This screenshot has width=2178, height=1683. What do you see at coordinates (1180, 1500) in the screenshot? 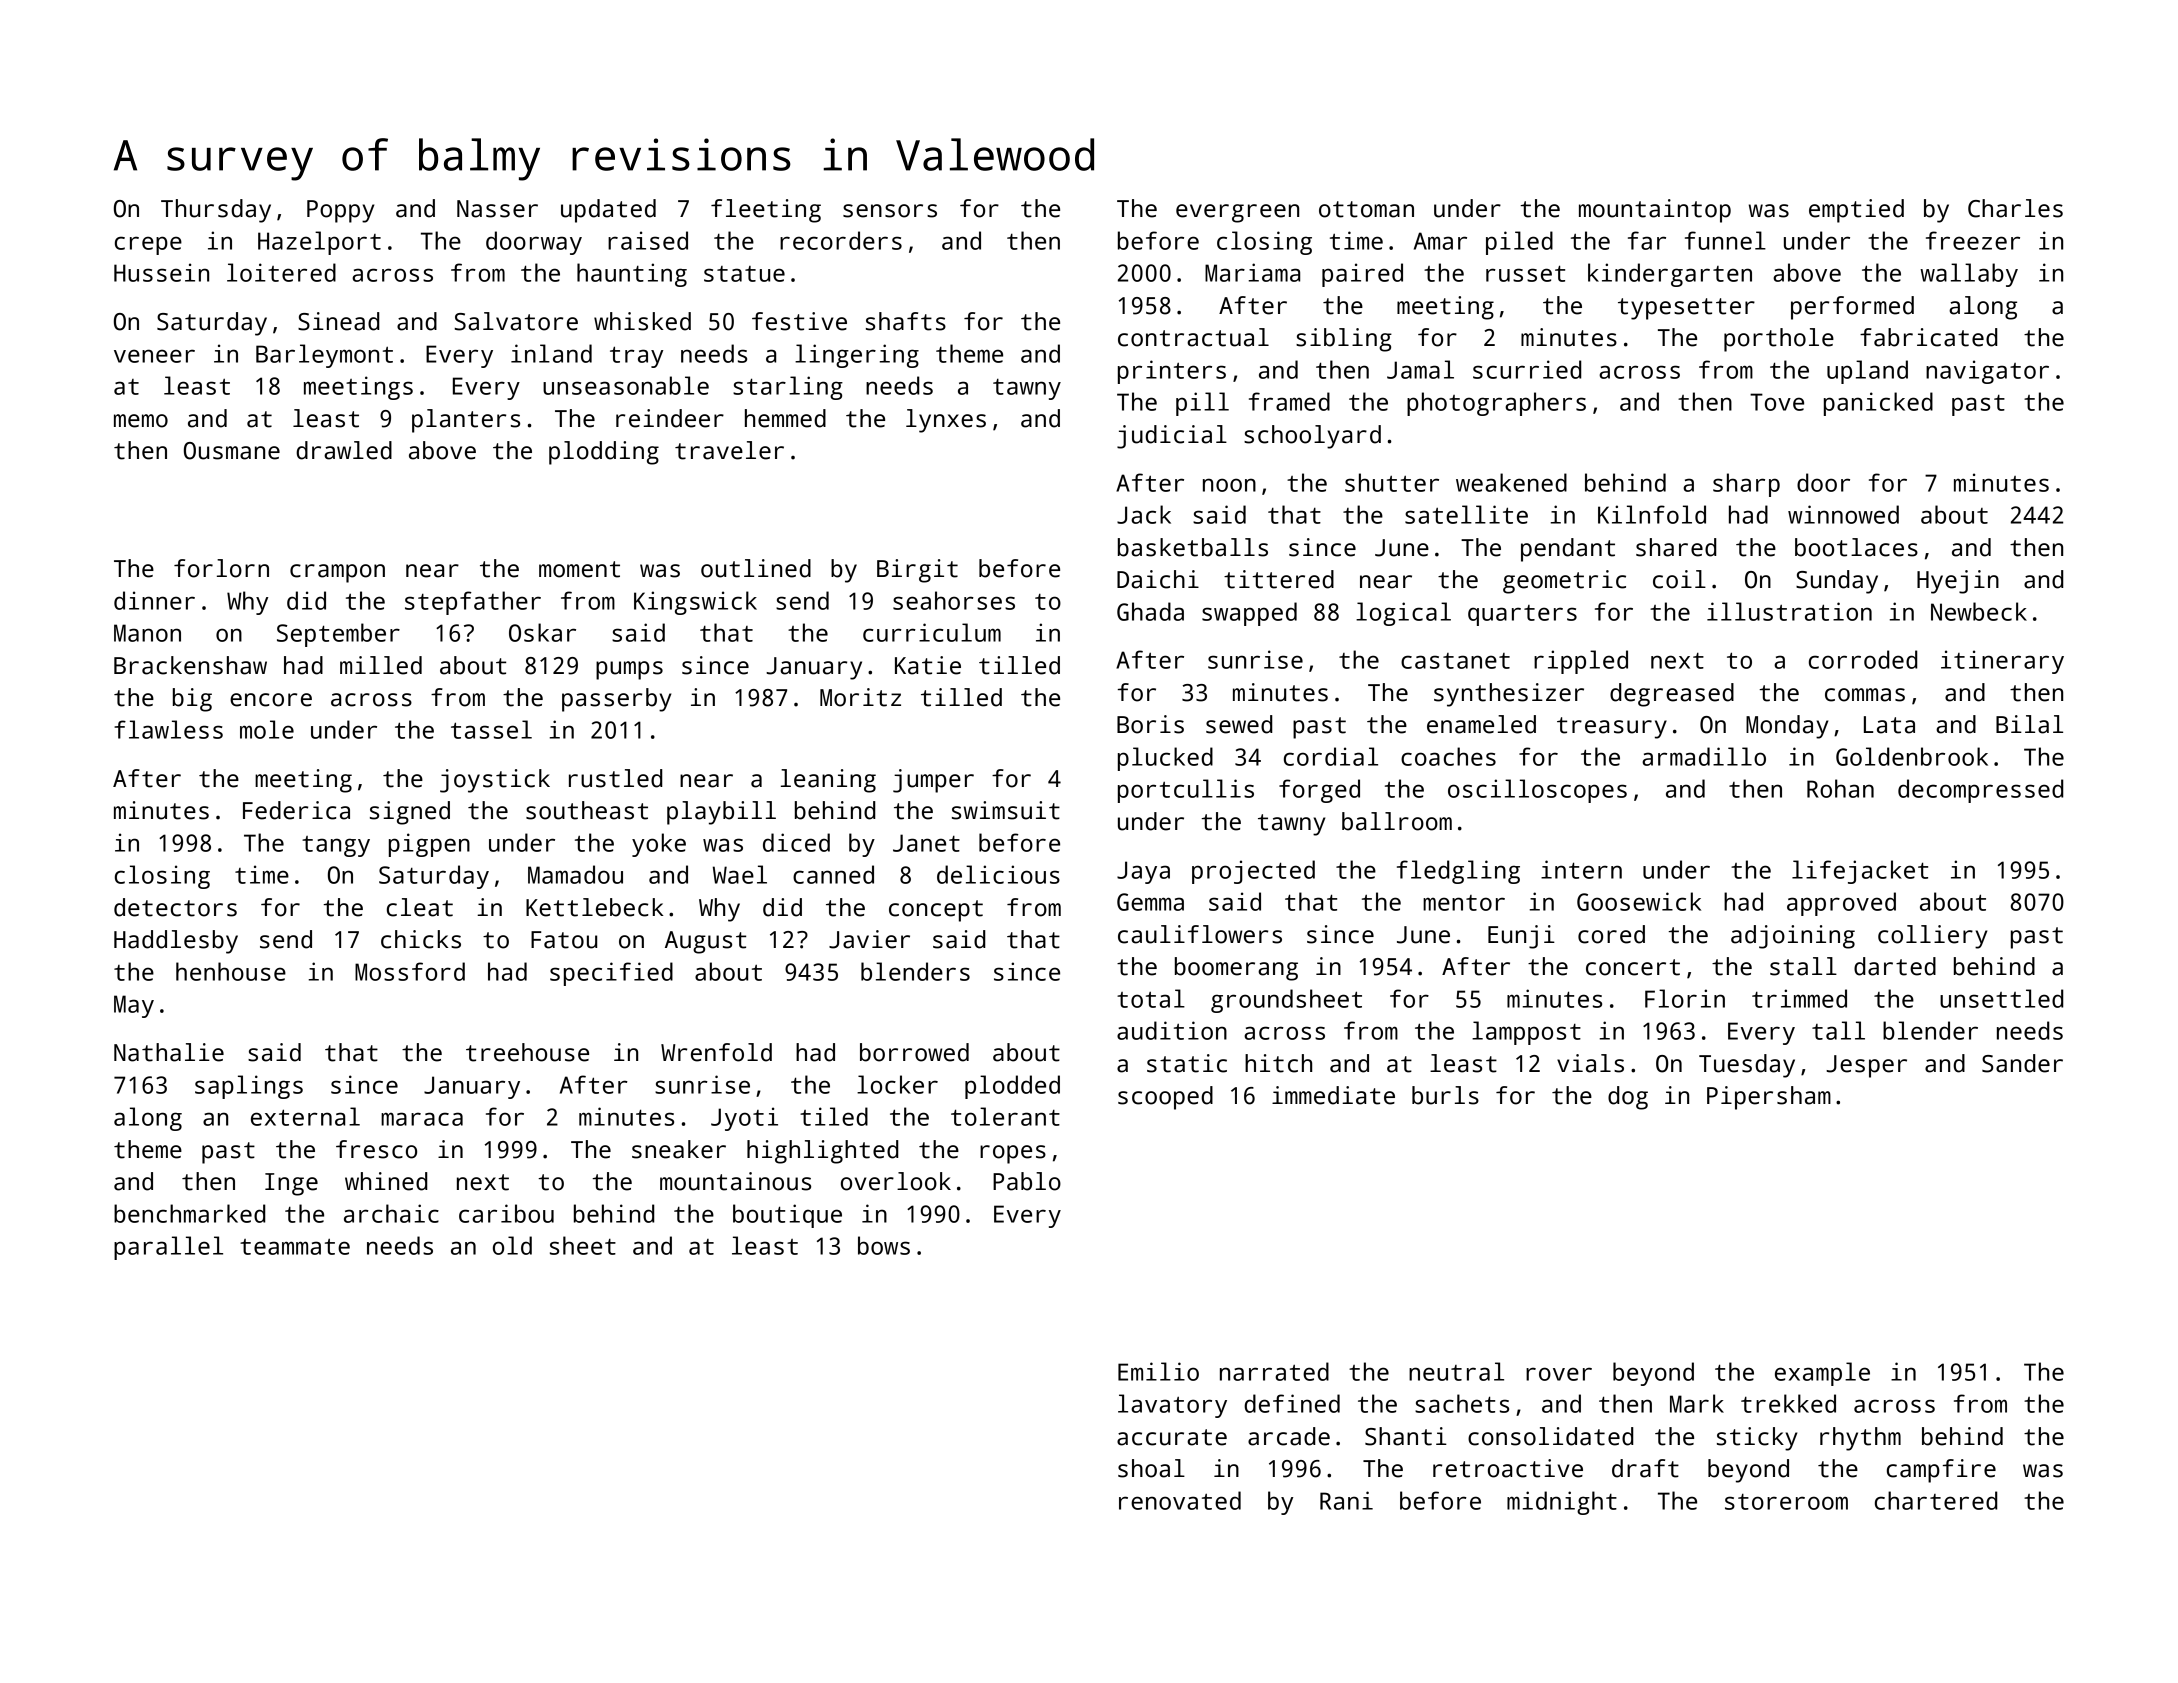
I see `renovated` at bounding box center [1180, 1500].
